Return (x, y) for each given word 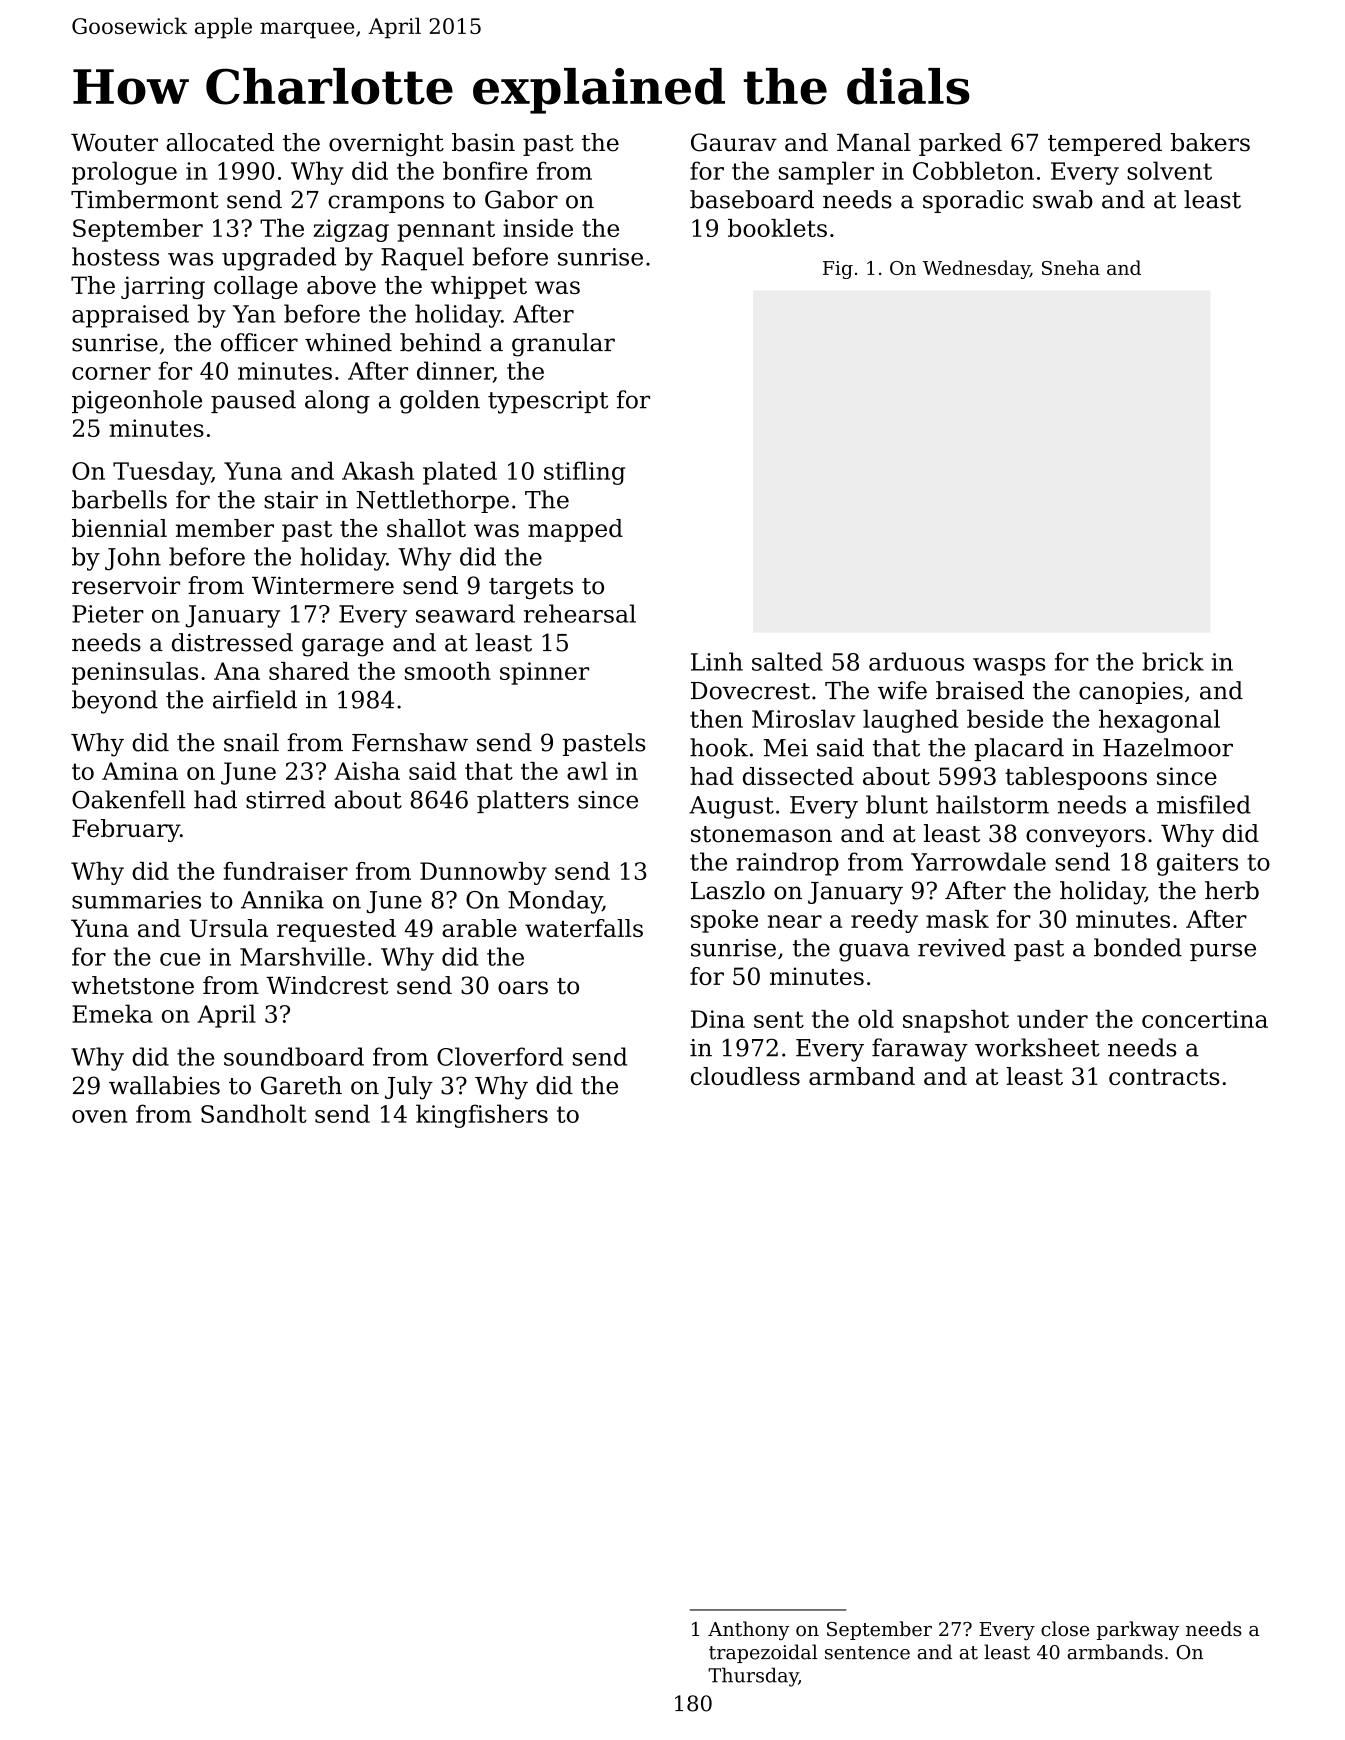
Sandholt (254, 1113)
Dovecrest (750, 691)
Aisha (367, 771)
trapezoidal (763, 1653)
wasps (1009, 667)
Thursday (753, 1677)
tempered (1105, 144)
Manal (874, 142)
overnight (386, 144)
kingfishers (482, 1116)
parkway (1138, 1630)
